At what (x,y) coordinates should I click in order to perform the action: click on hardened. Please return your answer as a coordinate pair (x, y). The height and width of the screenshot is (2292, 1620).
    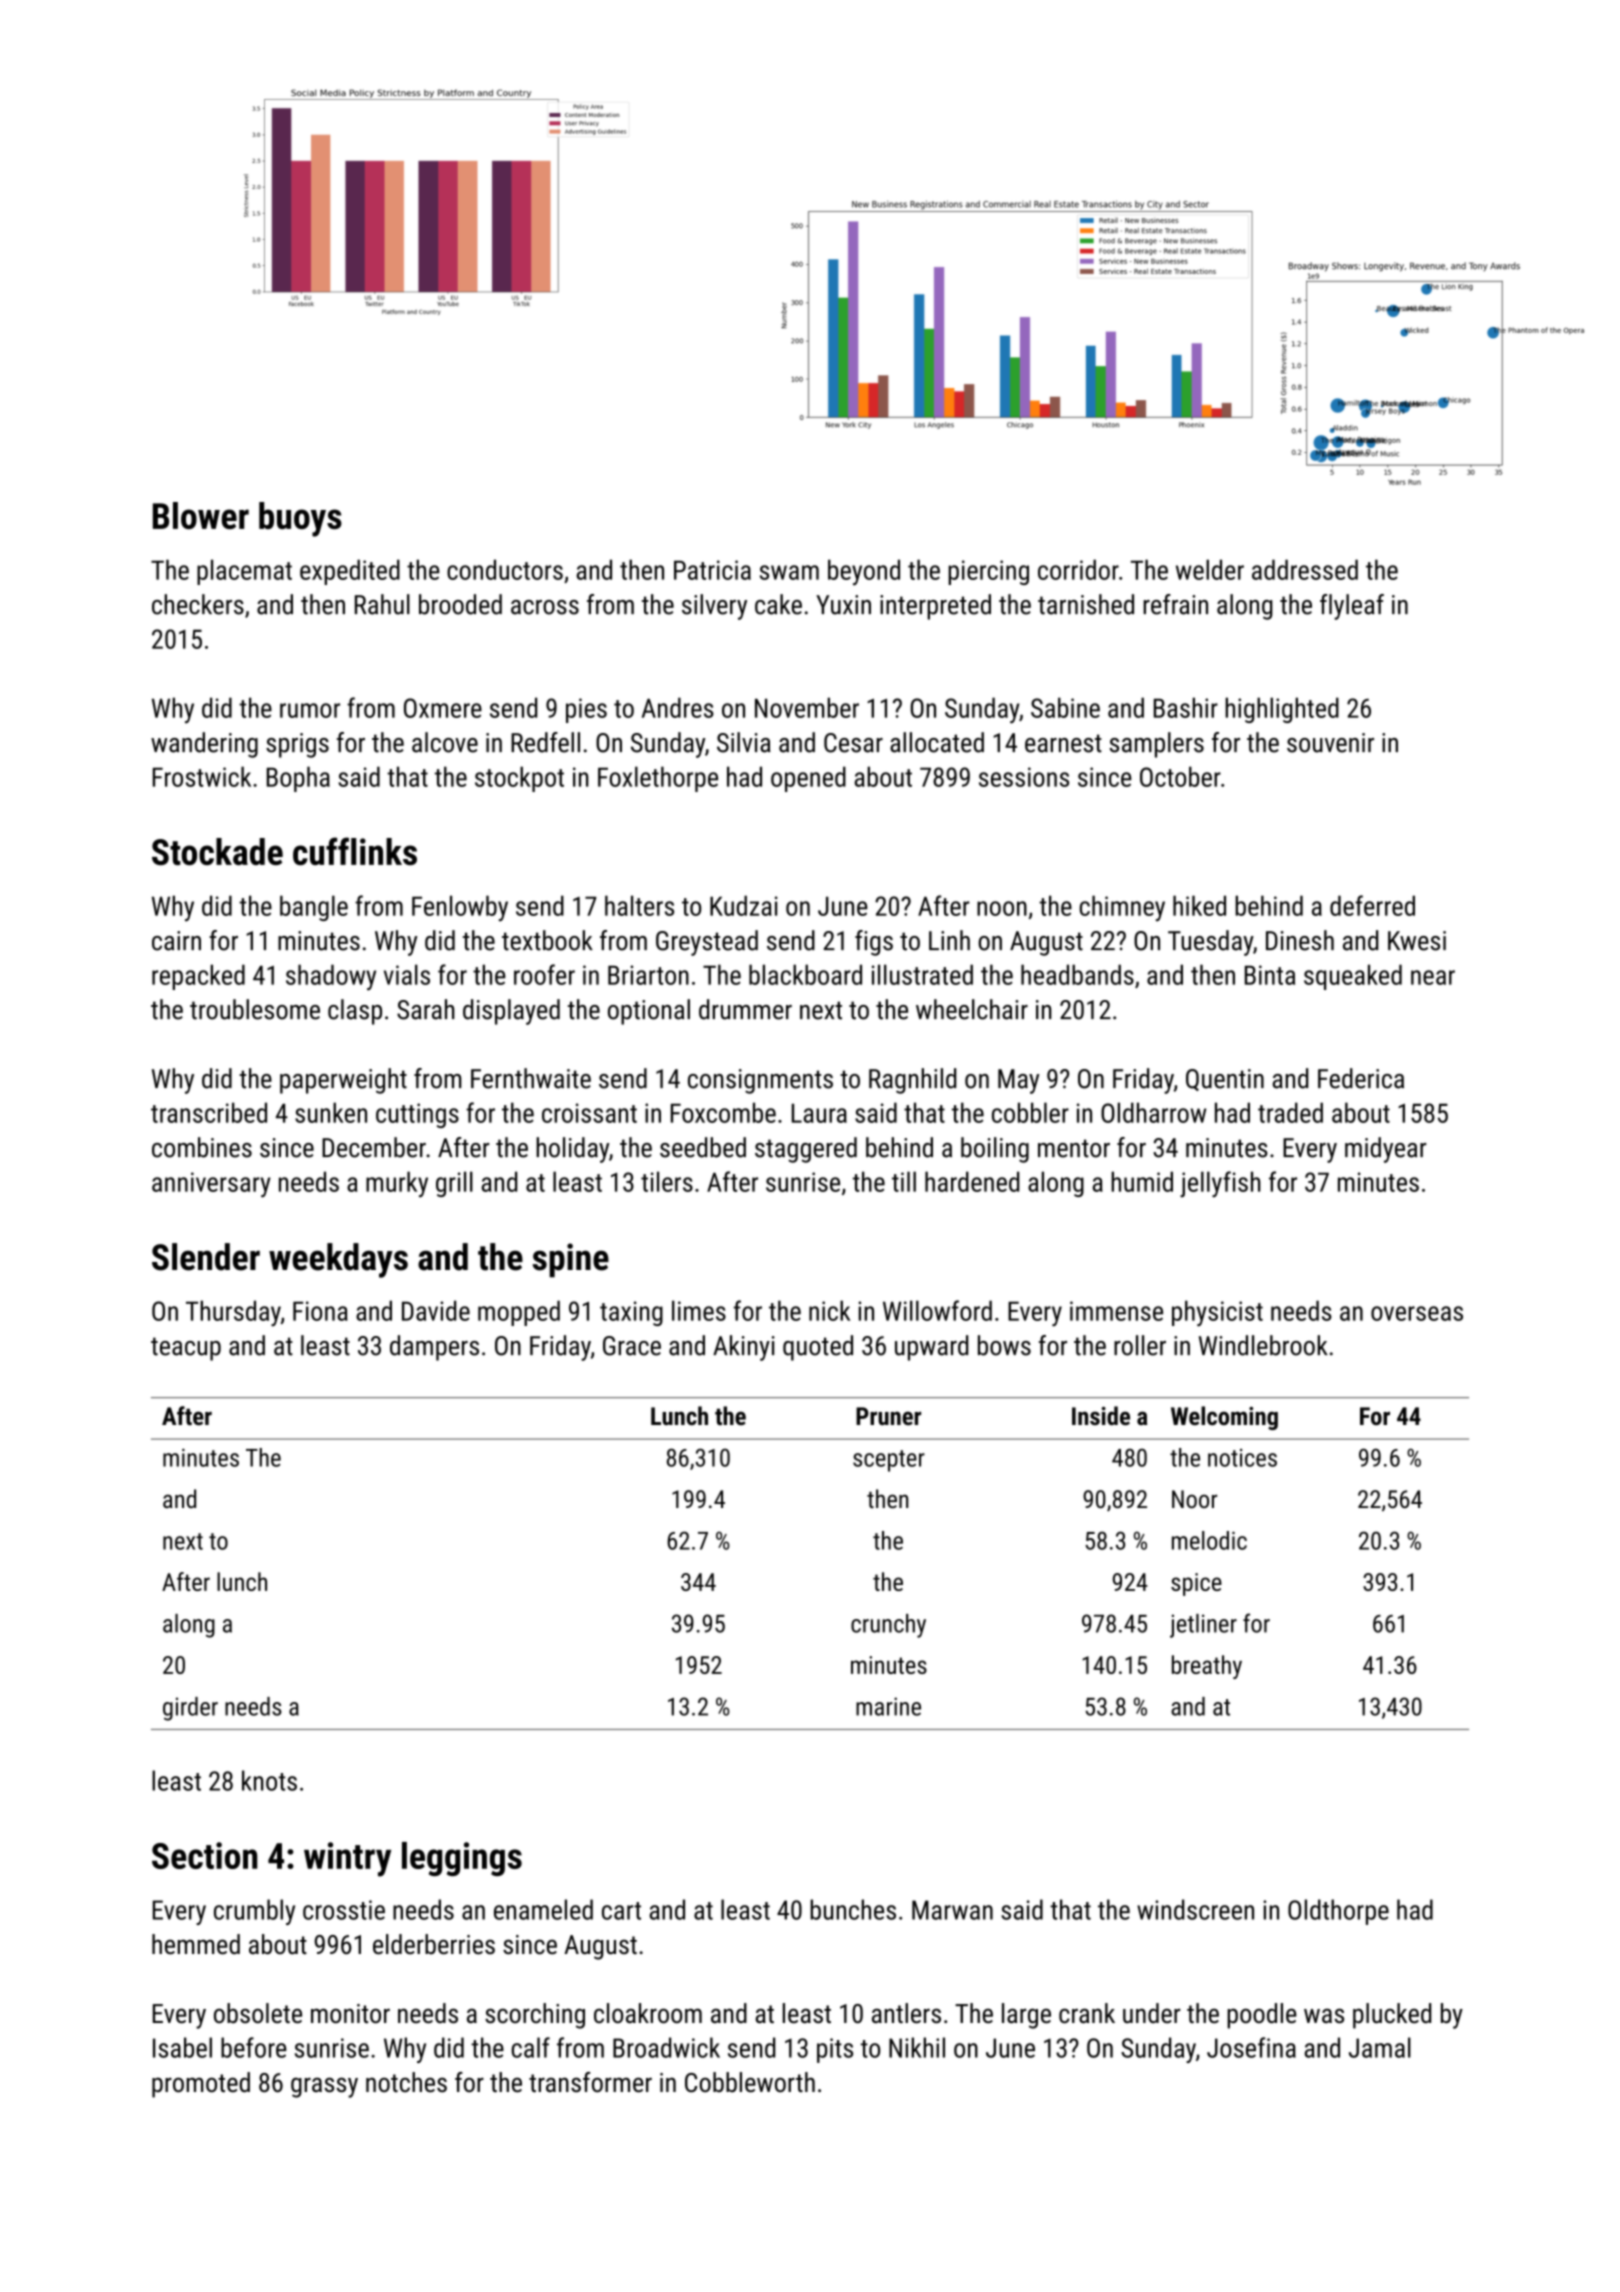
    Looking at the image, I should click on (972, 1181).
